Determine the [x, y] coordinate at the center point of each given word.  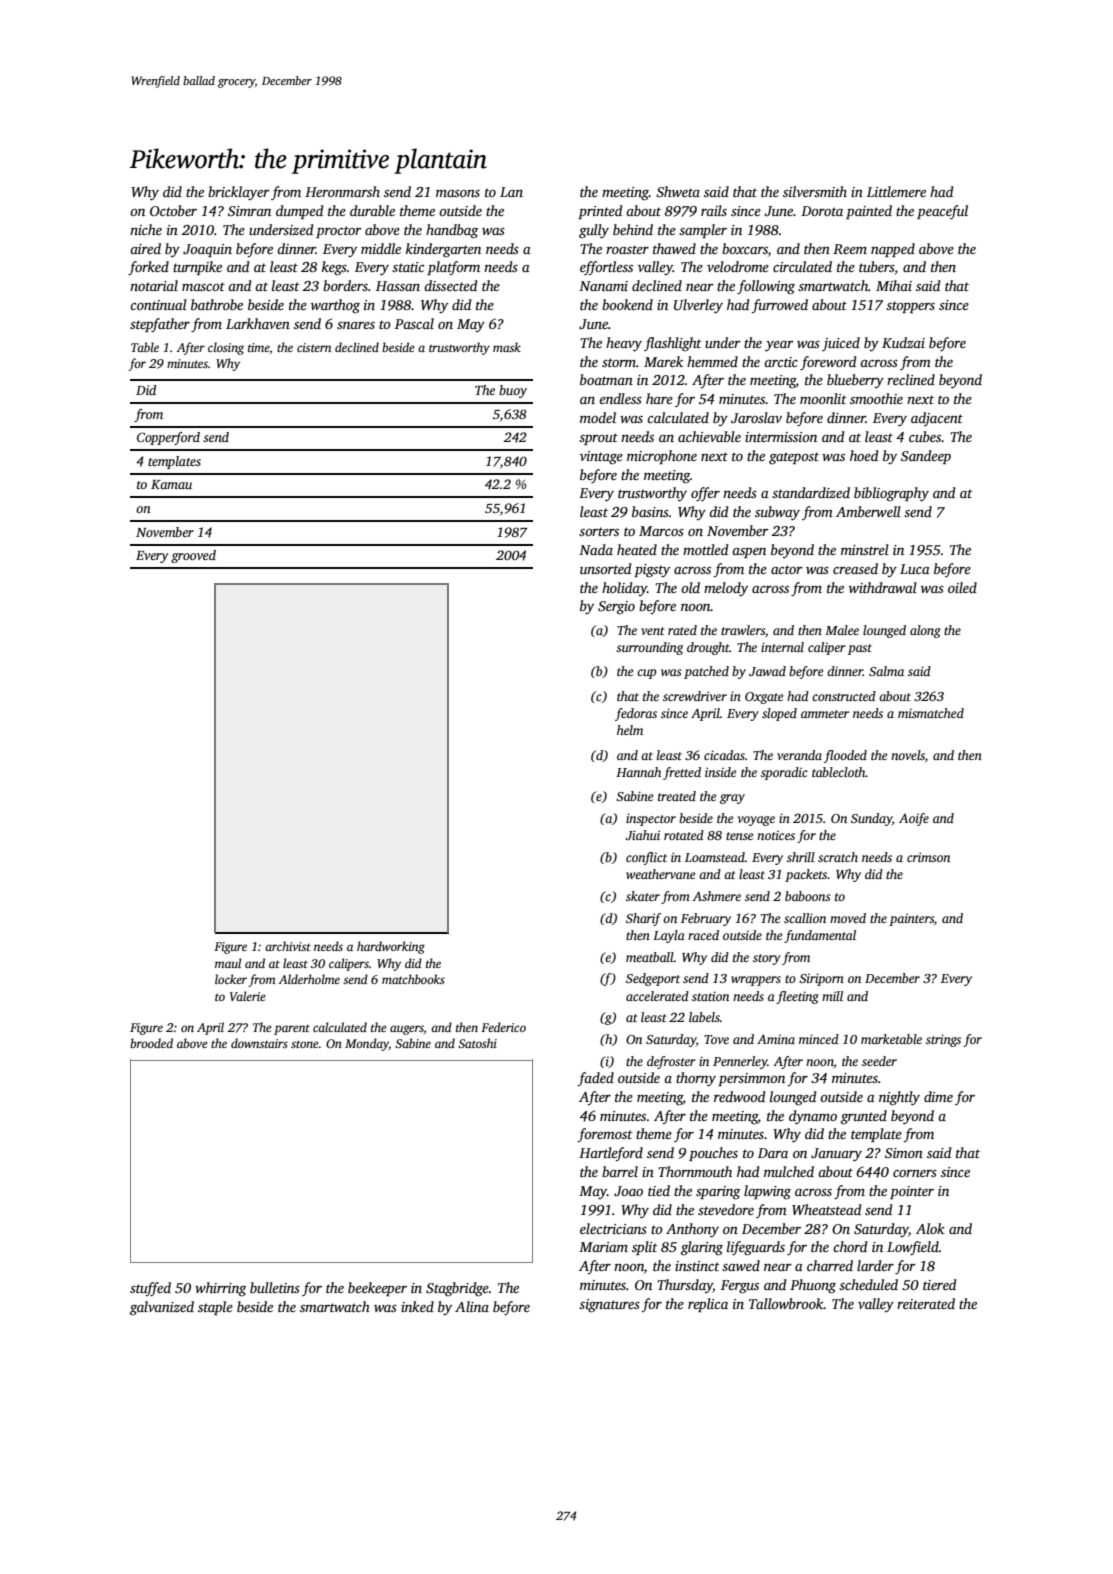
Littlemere [896, 191]
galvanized [162, 1308]
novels [908, 755]
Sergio [616, 608]
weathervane [661, 874]
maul [228, 963]
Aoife [914, 819]
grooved [193, 556]
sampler [703, 231]
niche [146, 229]
